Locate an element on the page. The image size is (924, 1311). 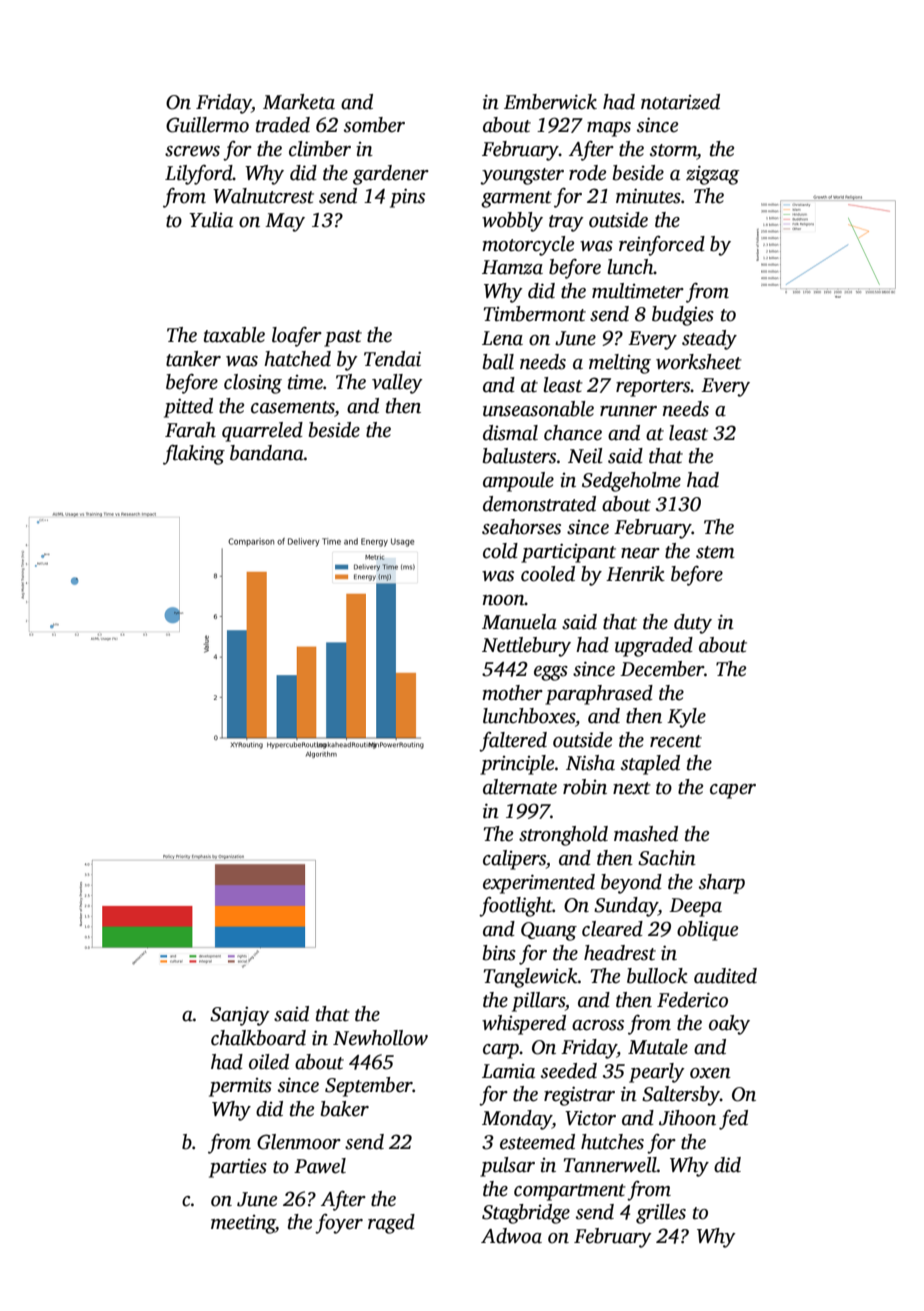
esteemed is located at coordinates (537, 1142).
